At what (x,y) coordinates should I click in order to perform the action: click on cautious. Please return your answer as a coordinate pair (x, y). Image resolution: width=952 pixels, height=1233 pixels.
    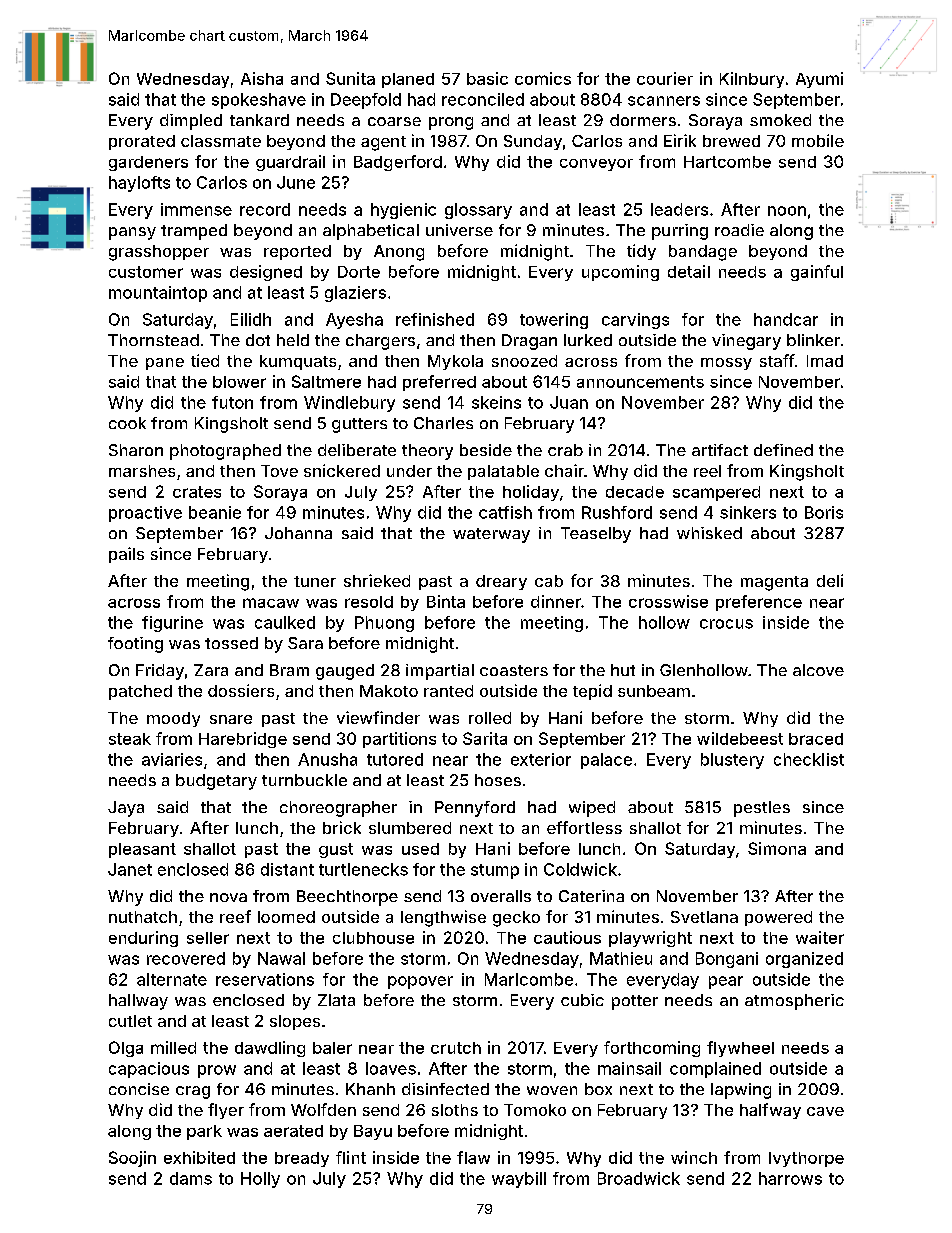
    Looking at the image, I should click on (567, 937).
